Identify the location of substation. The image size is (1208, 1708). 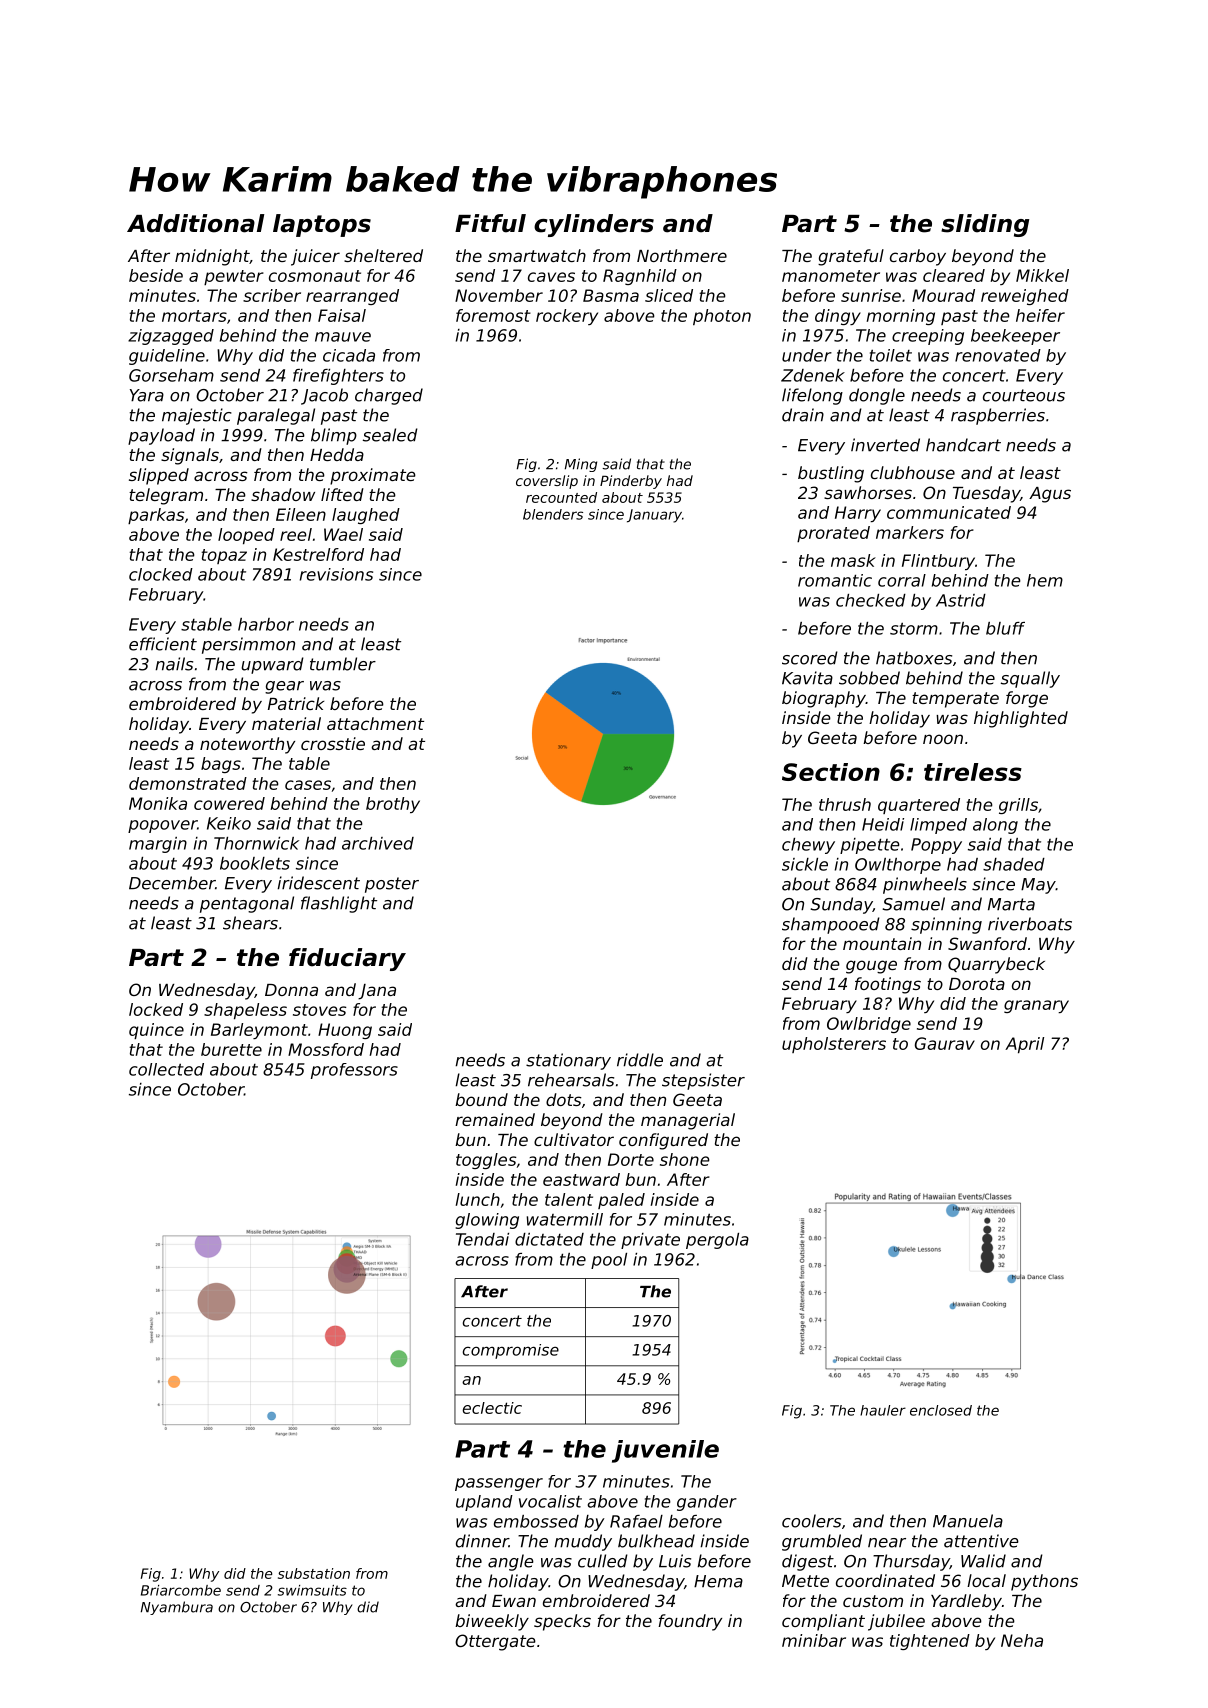
(314, 1573).
